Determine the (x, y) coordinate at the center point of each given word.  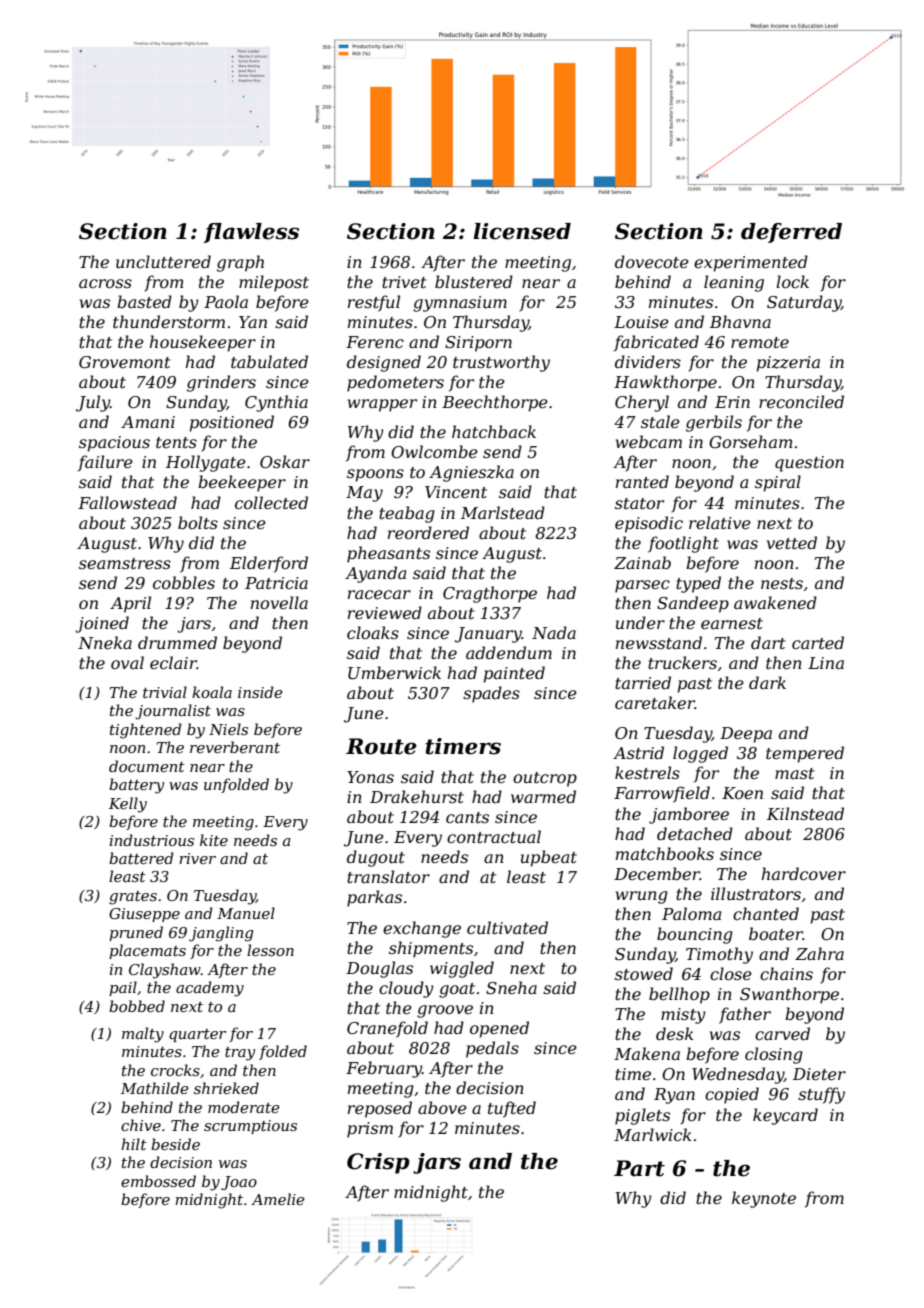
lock (792, 281)
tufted (512, 1109)
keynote (764, 1199)
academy (210, 989)
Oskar (285, 461)
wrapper (382, 405)
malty (143, 1035)
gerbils (714, 423)
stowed (644, 973)
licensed (522, 231)
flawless (251, 233)
